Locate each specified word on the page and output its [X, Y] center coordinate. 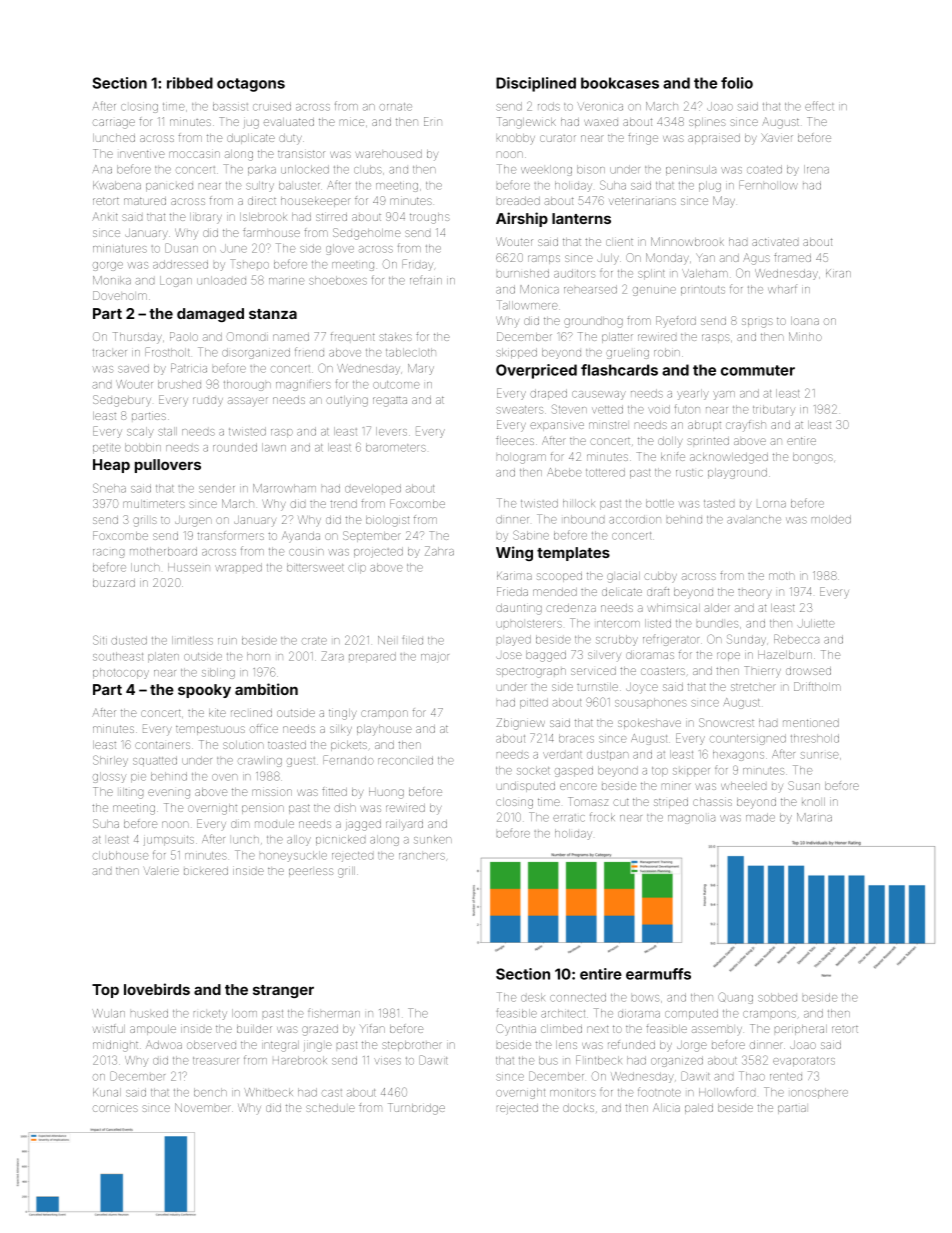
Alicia [666, 1107]
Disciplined [536, 84]
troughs [430, 218]
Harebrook [300, 1060]
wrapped [238, 567]
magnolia [691, 819]
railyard [404, 825]
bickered [206, 871]
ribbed [190, 83]
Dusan [181, 248]
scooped [559, 577]
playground [737, 473]
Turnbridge [416, 1109]
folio [737, 83]
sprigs [757, 323]
